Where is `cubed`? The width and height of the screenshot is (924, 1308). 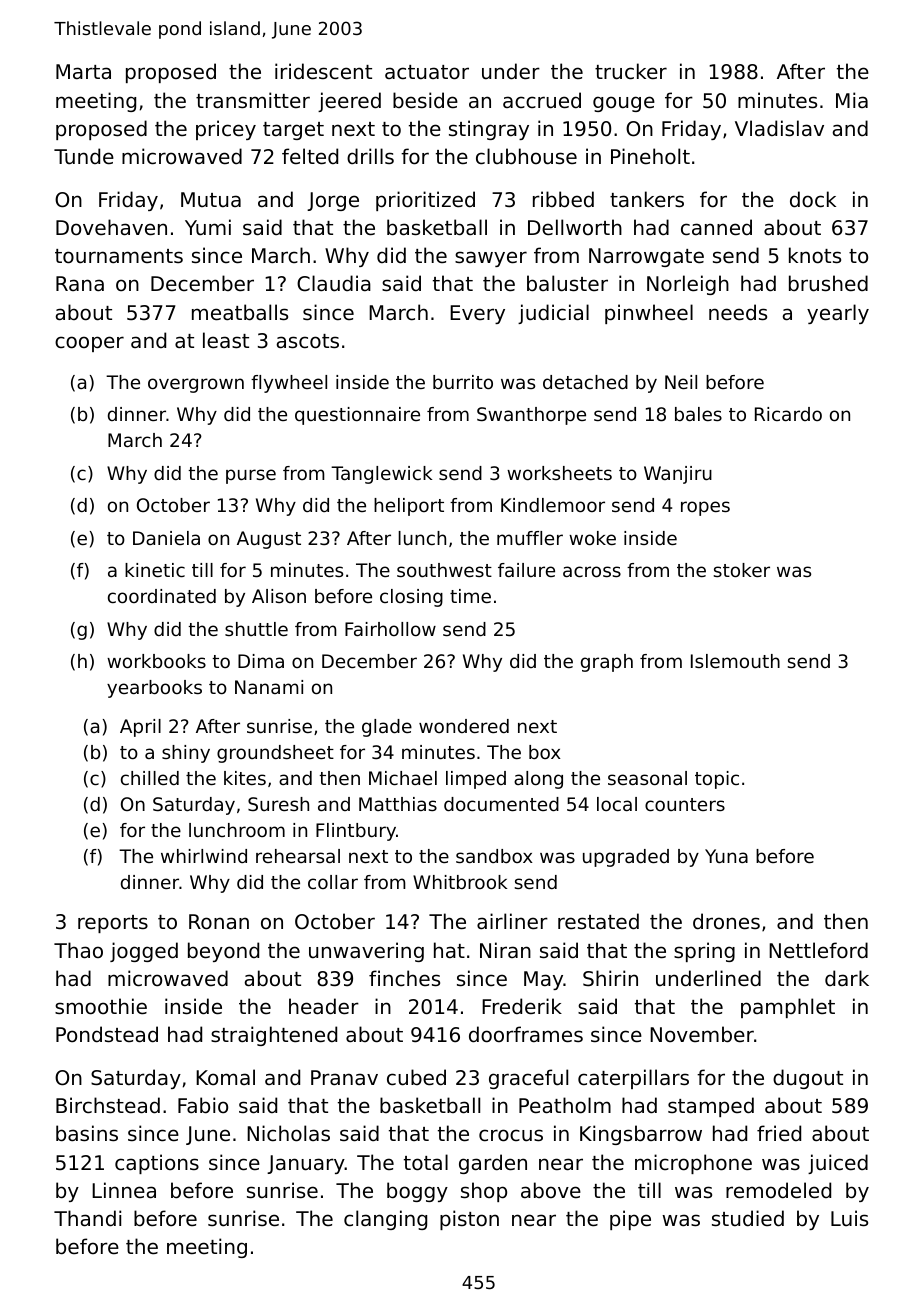
cubed is located at coordinates (416, 1077).
